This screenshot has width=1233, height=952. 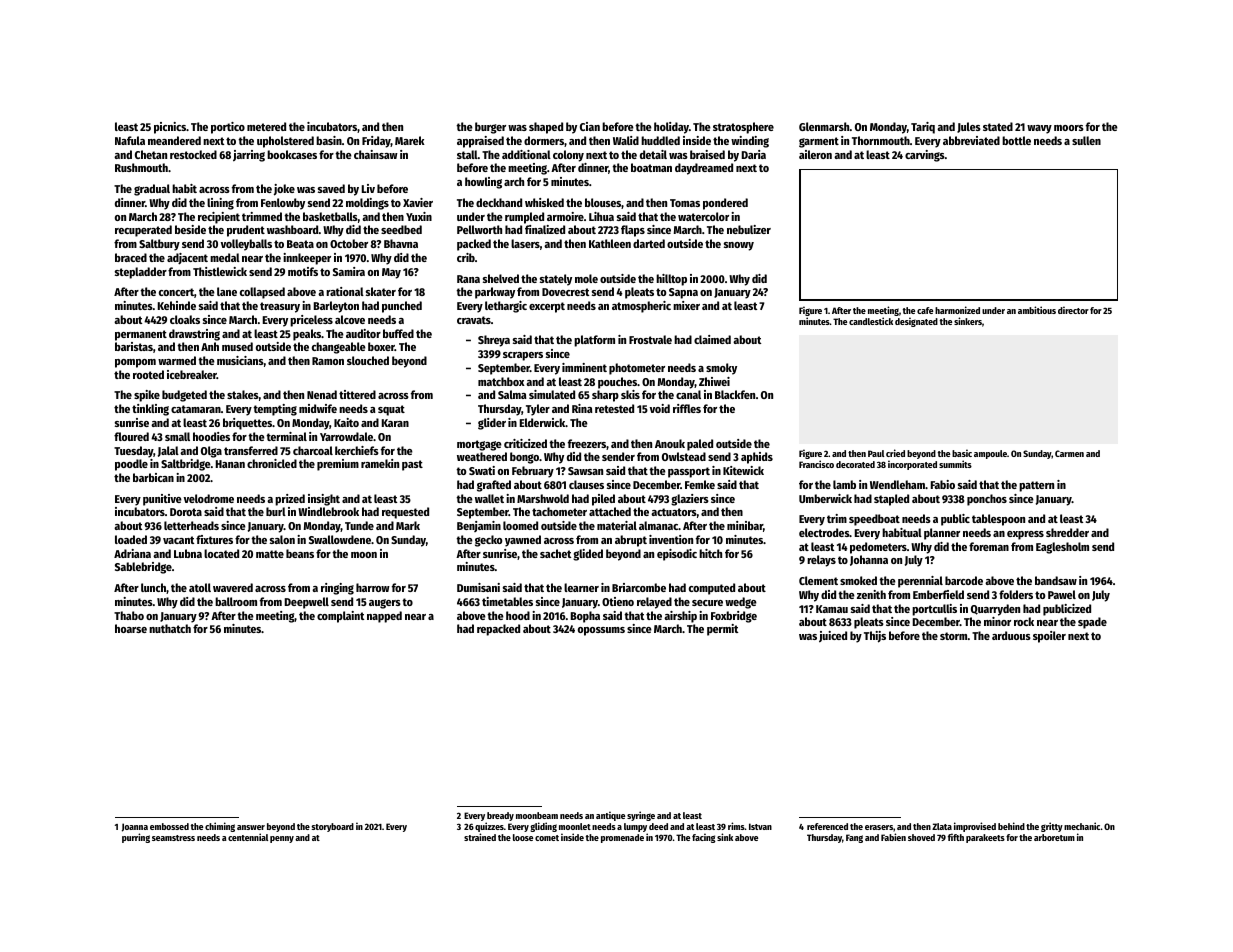 I want to click on pattern, so click(x=1036, y=486).
